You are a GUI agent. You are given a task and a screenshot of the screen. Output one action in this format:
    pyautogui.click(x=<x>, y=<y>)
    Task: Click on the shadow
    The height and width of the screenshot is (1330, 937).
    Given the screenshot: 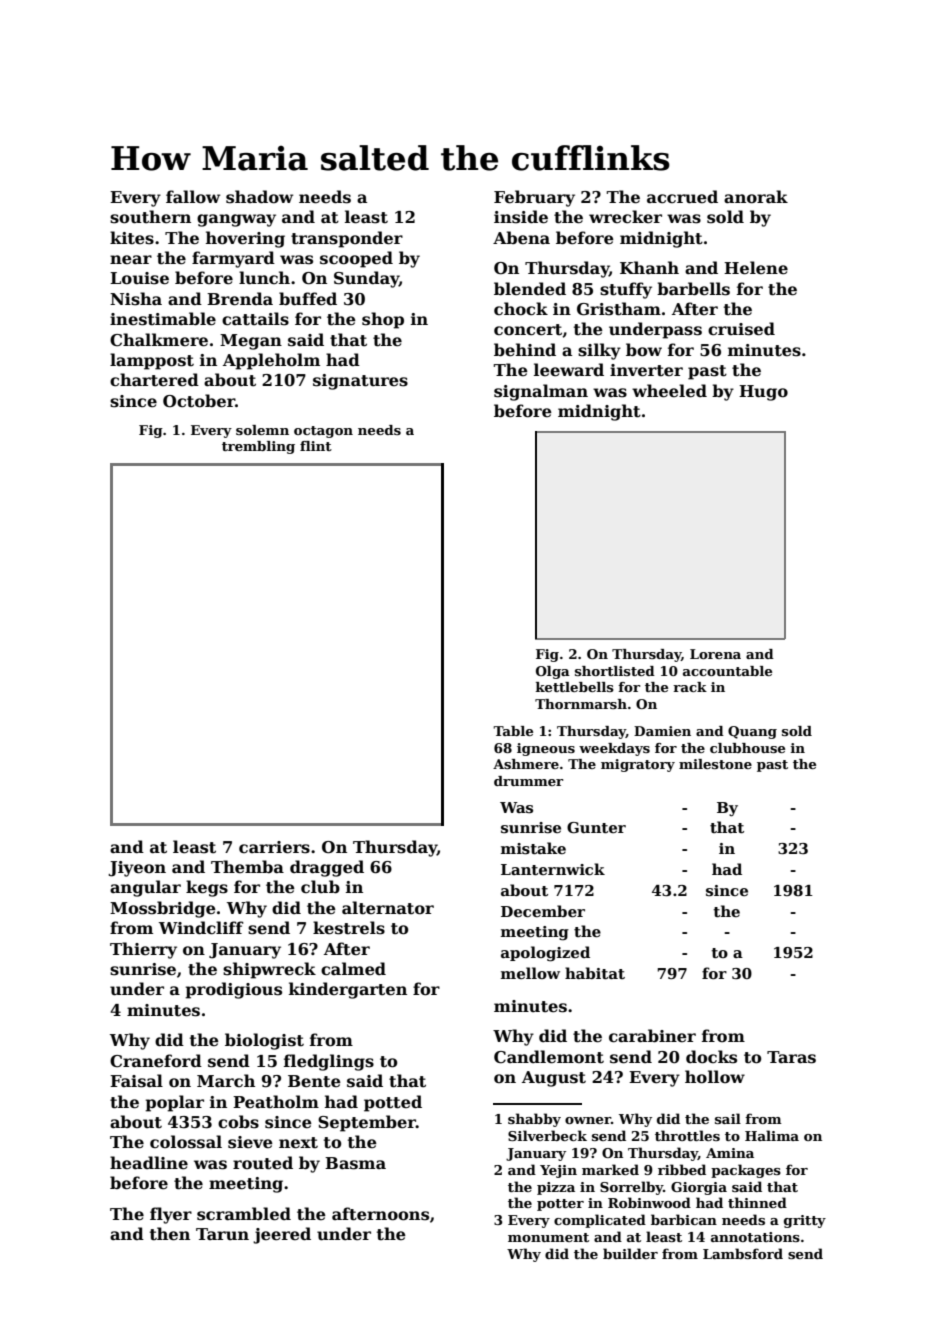 What is the action you would take?
    pyautogui.click(x=259, y=197)
